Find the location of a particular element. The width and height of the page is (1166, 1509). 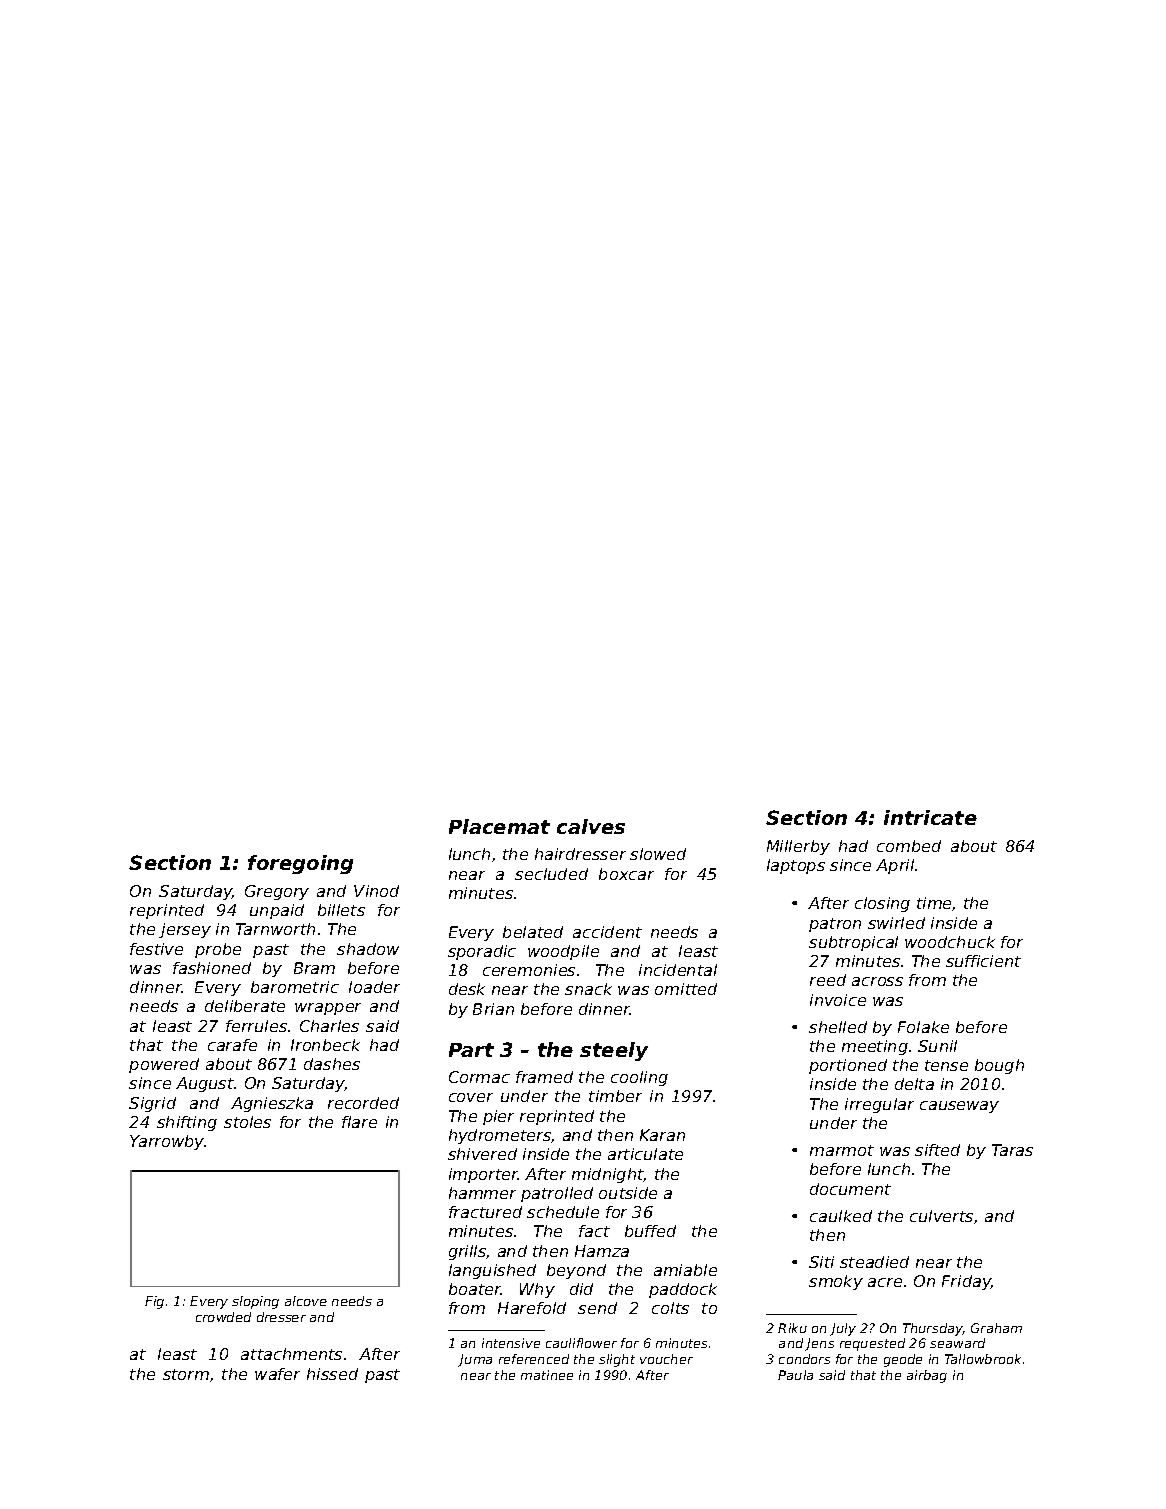

calves is located at coordinates (591, 826).
